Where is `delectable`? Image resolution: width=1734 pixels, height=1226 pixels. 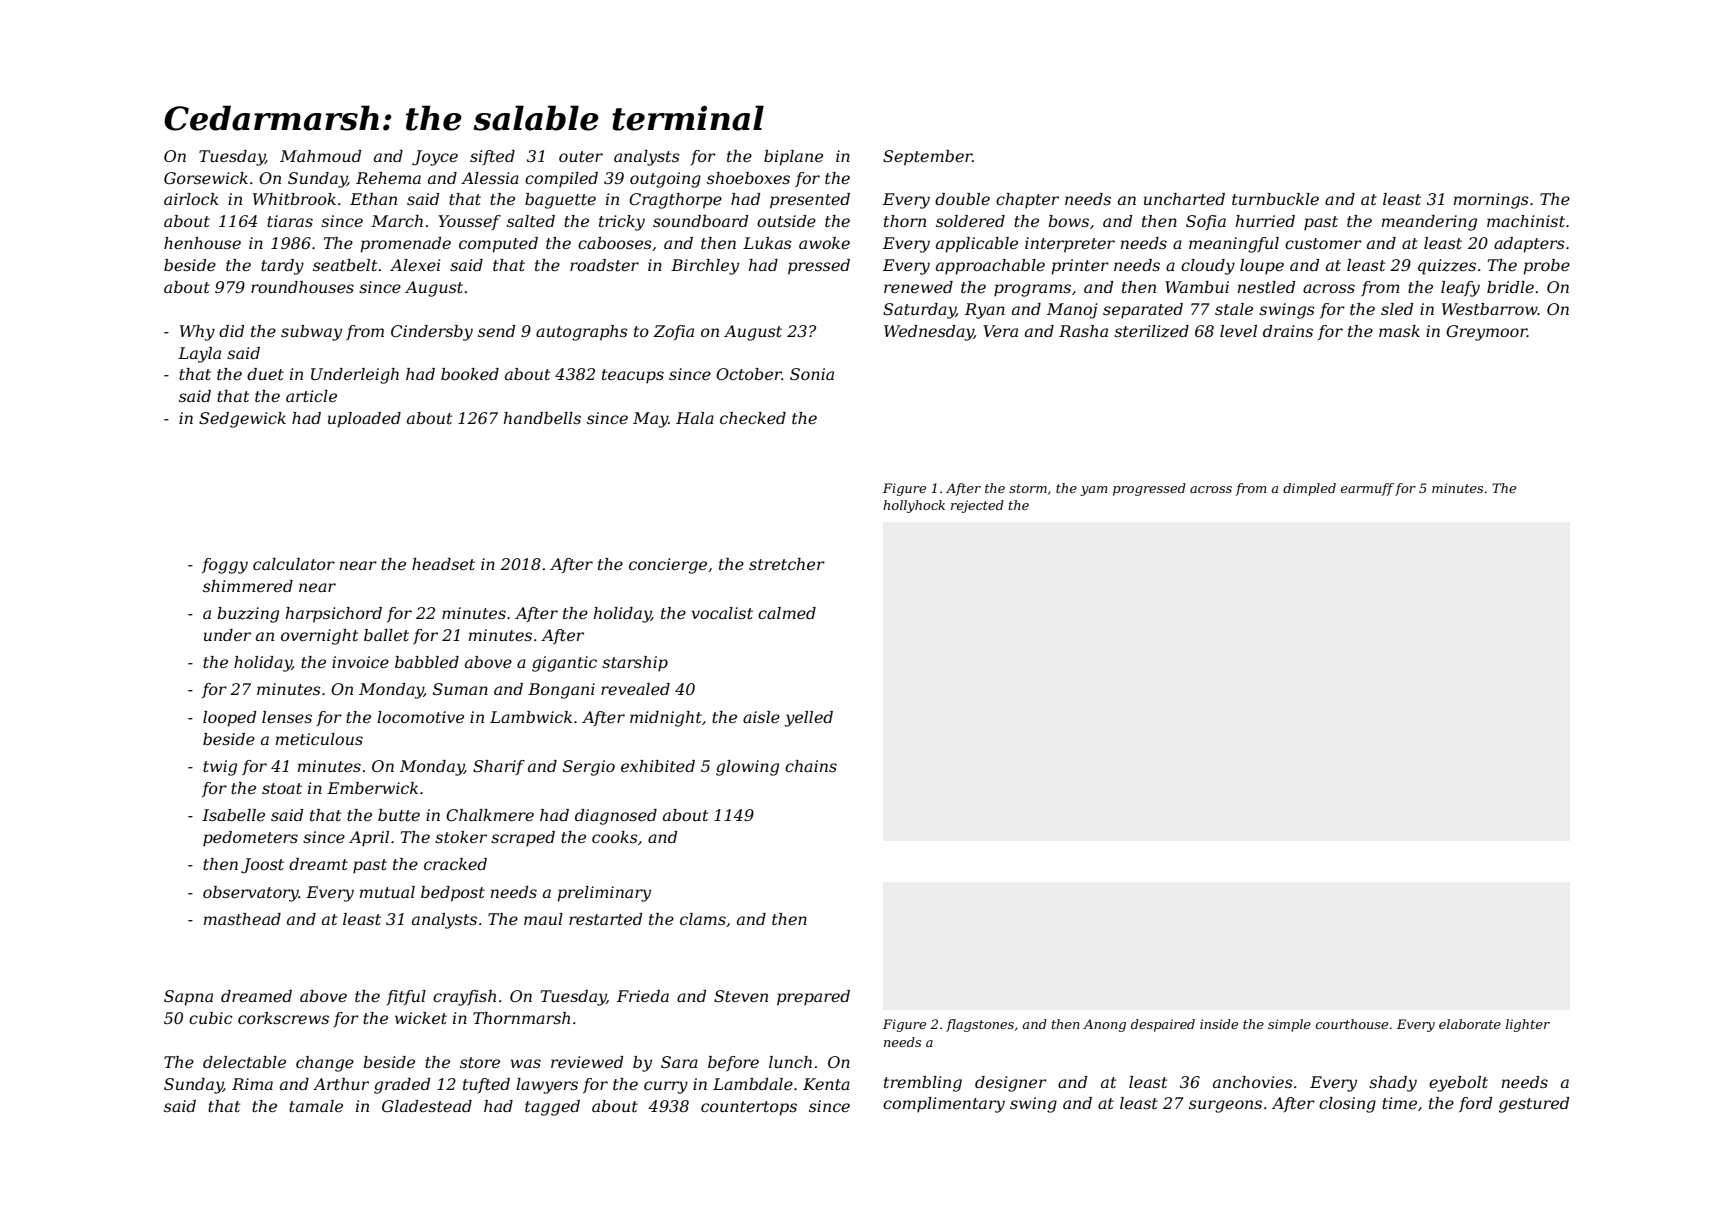
delectable is located at coordinates (244, 1062).
